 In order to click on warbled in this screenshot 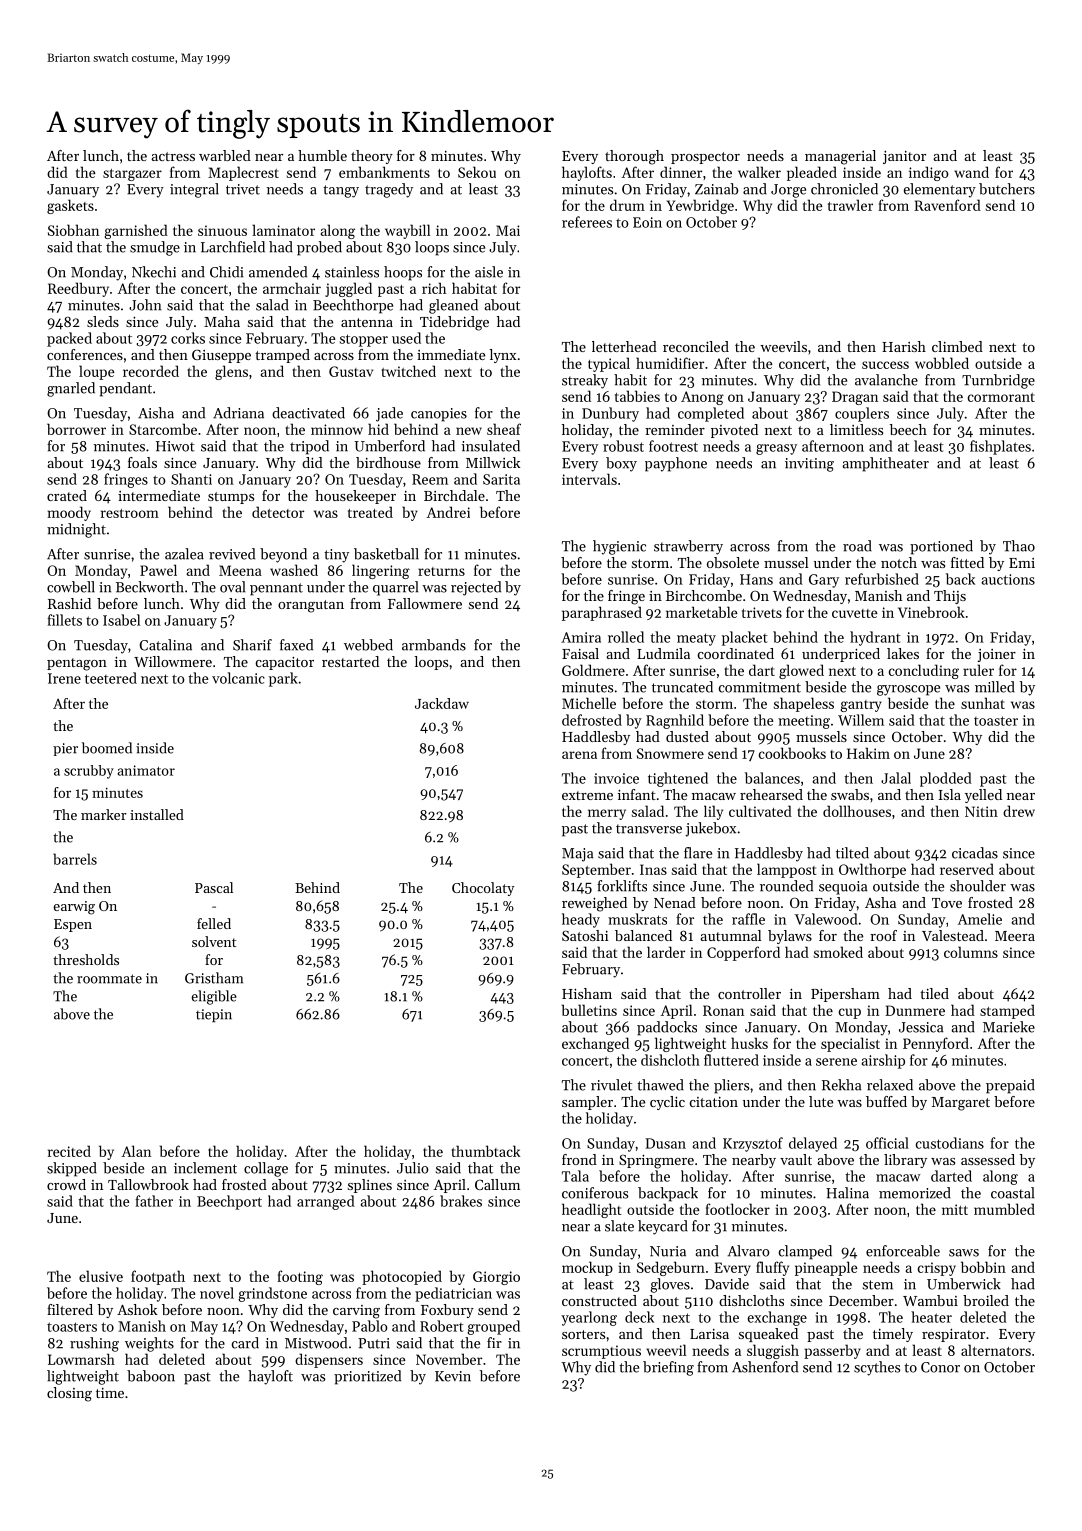, I will do `click(225, 155)`.
